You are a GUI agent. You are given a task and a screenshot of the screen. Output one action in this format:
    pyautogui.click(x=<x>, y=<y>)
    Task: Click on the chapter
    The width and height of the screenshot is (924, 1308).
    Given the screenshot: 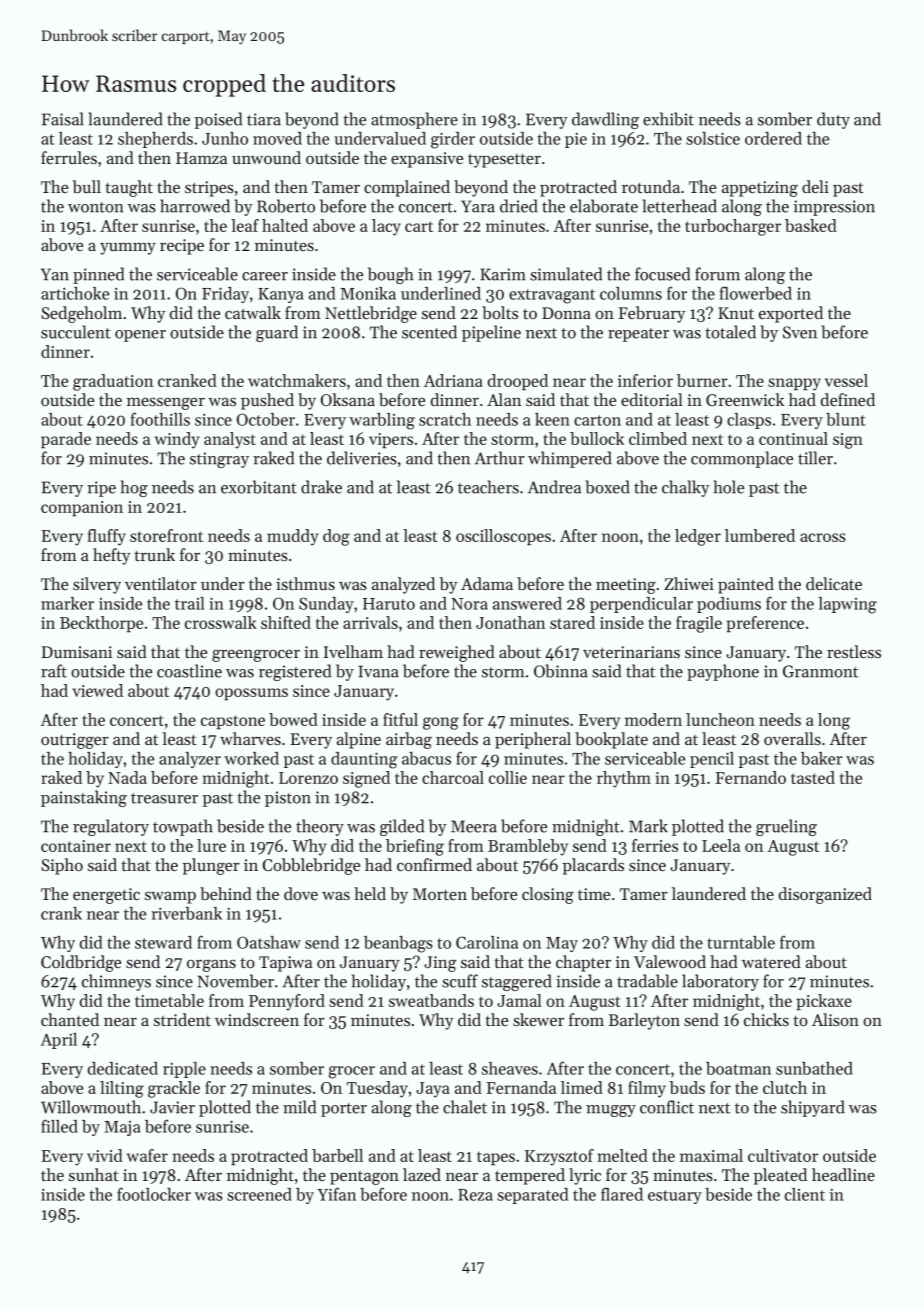 What is the action you would take?
    pyautogui.click(x=583, y=963)
